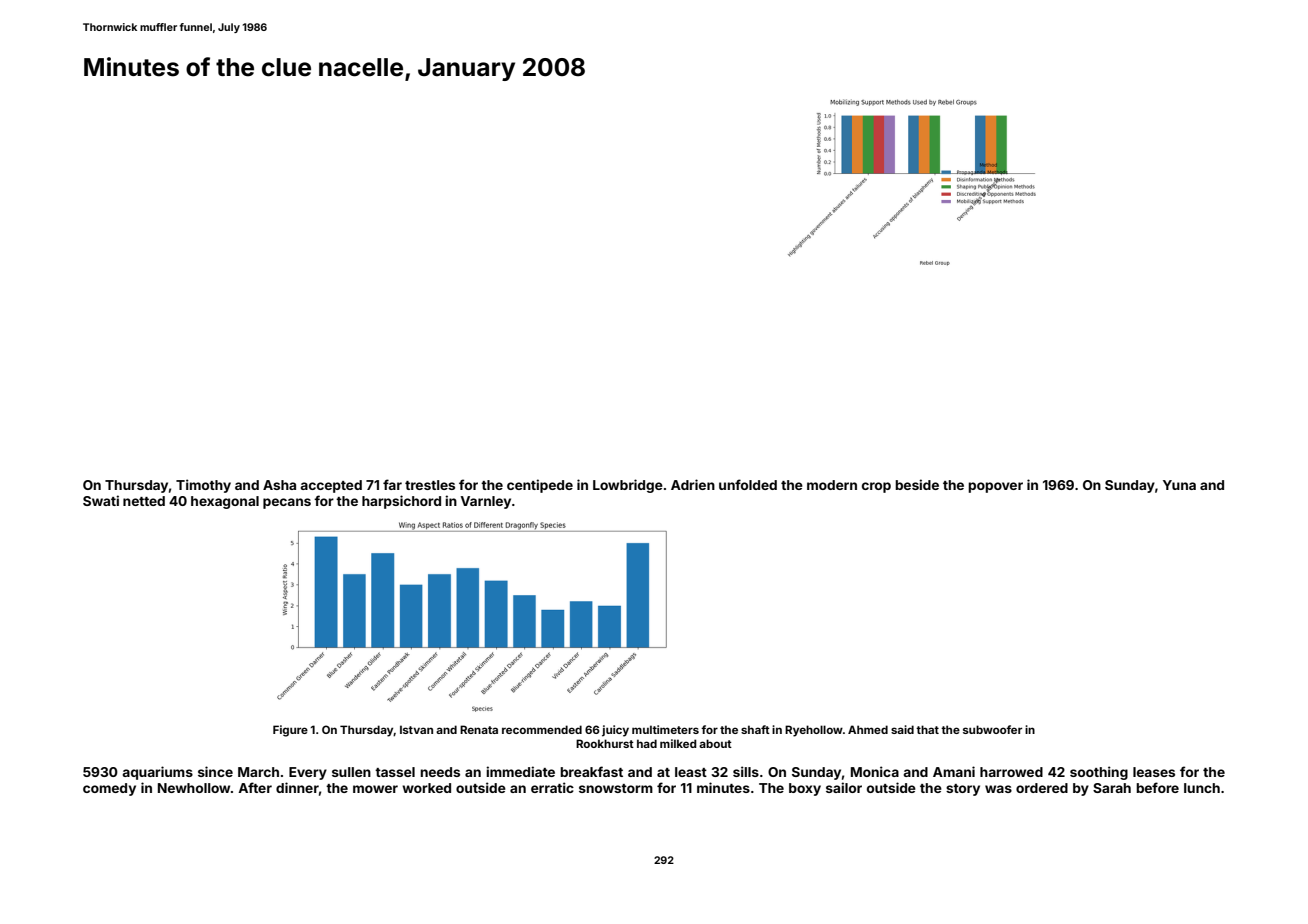 The height and width of the screenshot is (924, 1308). What do you see at coordinates (486, 502) in the screenshot?
I see `Varnley` at bounding box center [486, 502].
